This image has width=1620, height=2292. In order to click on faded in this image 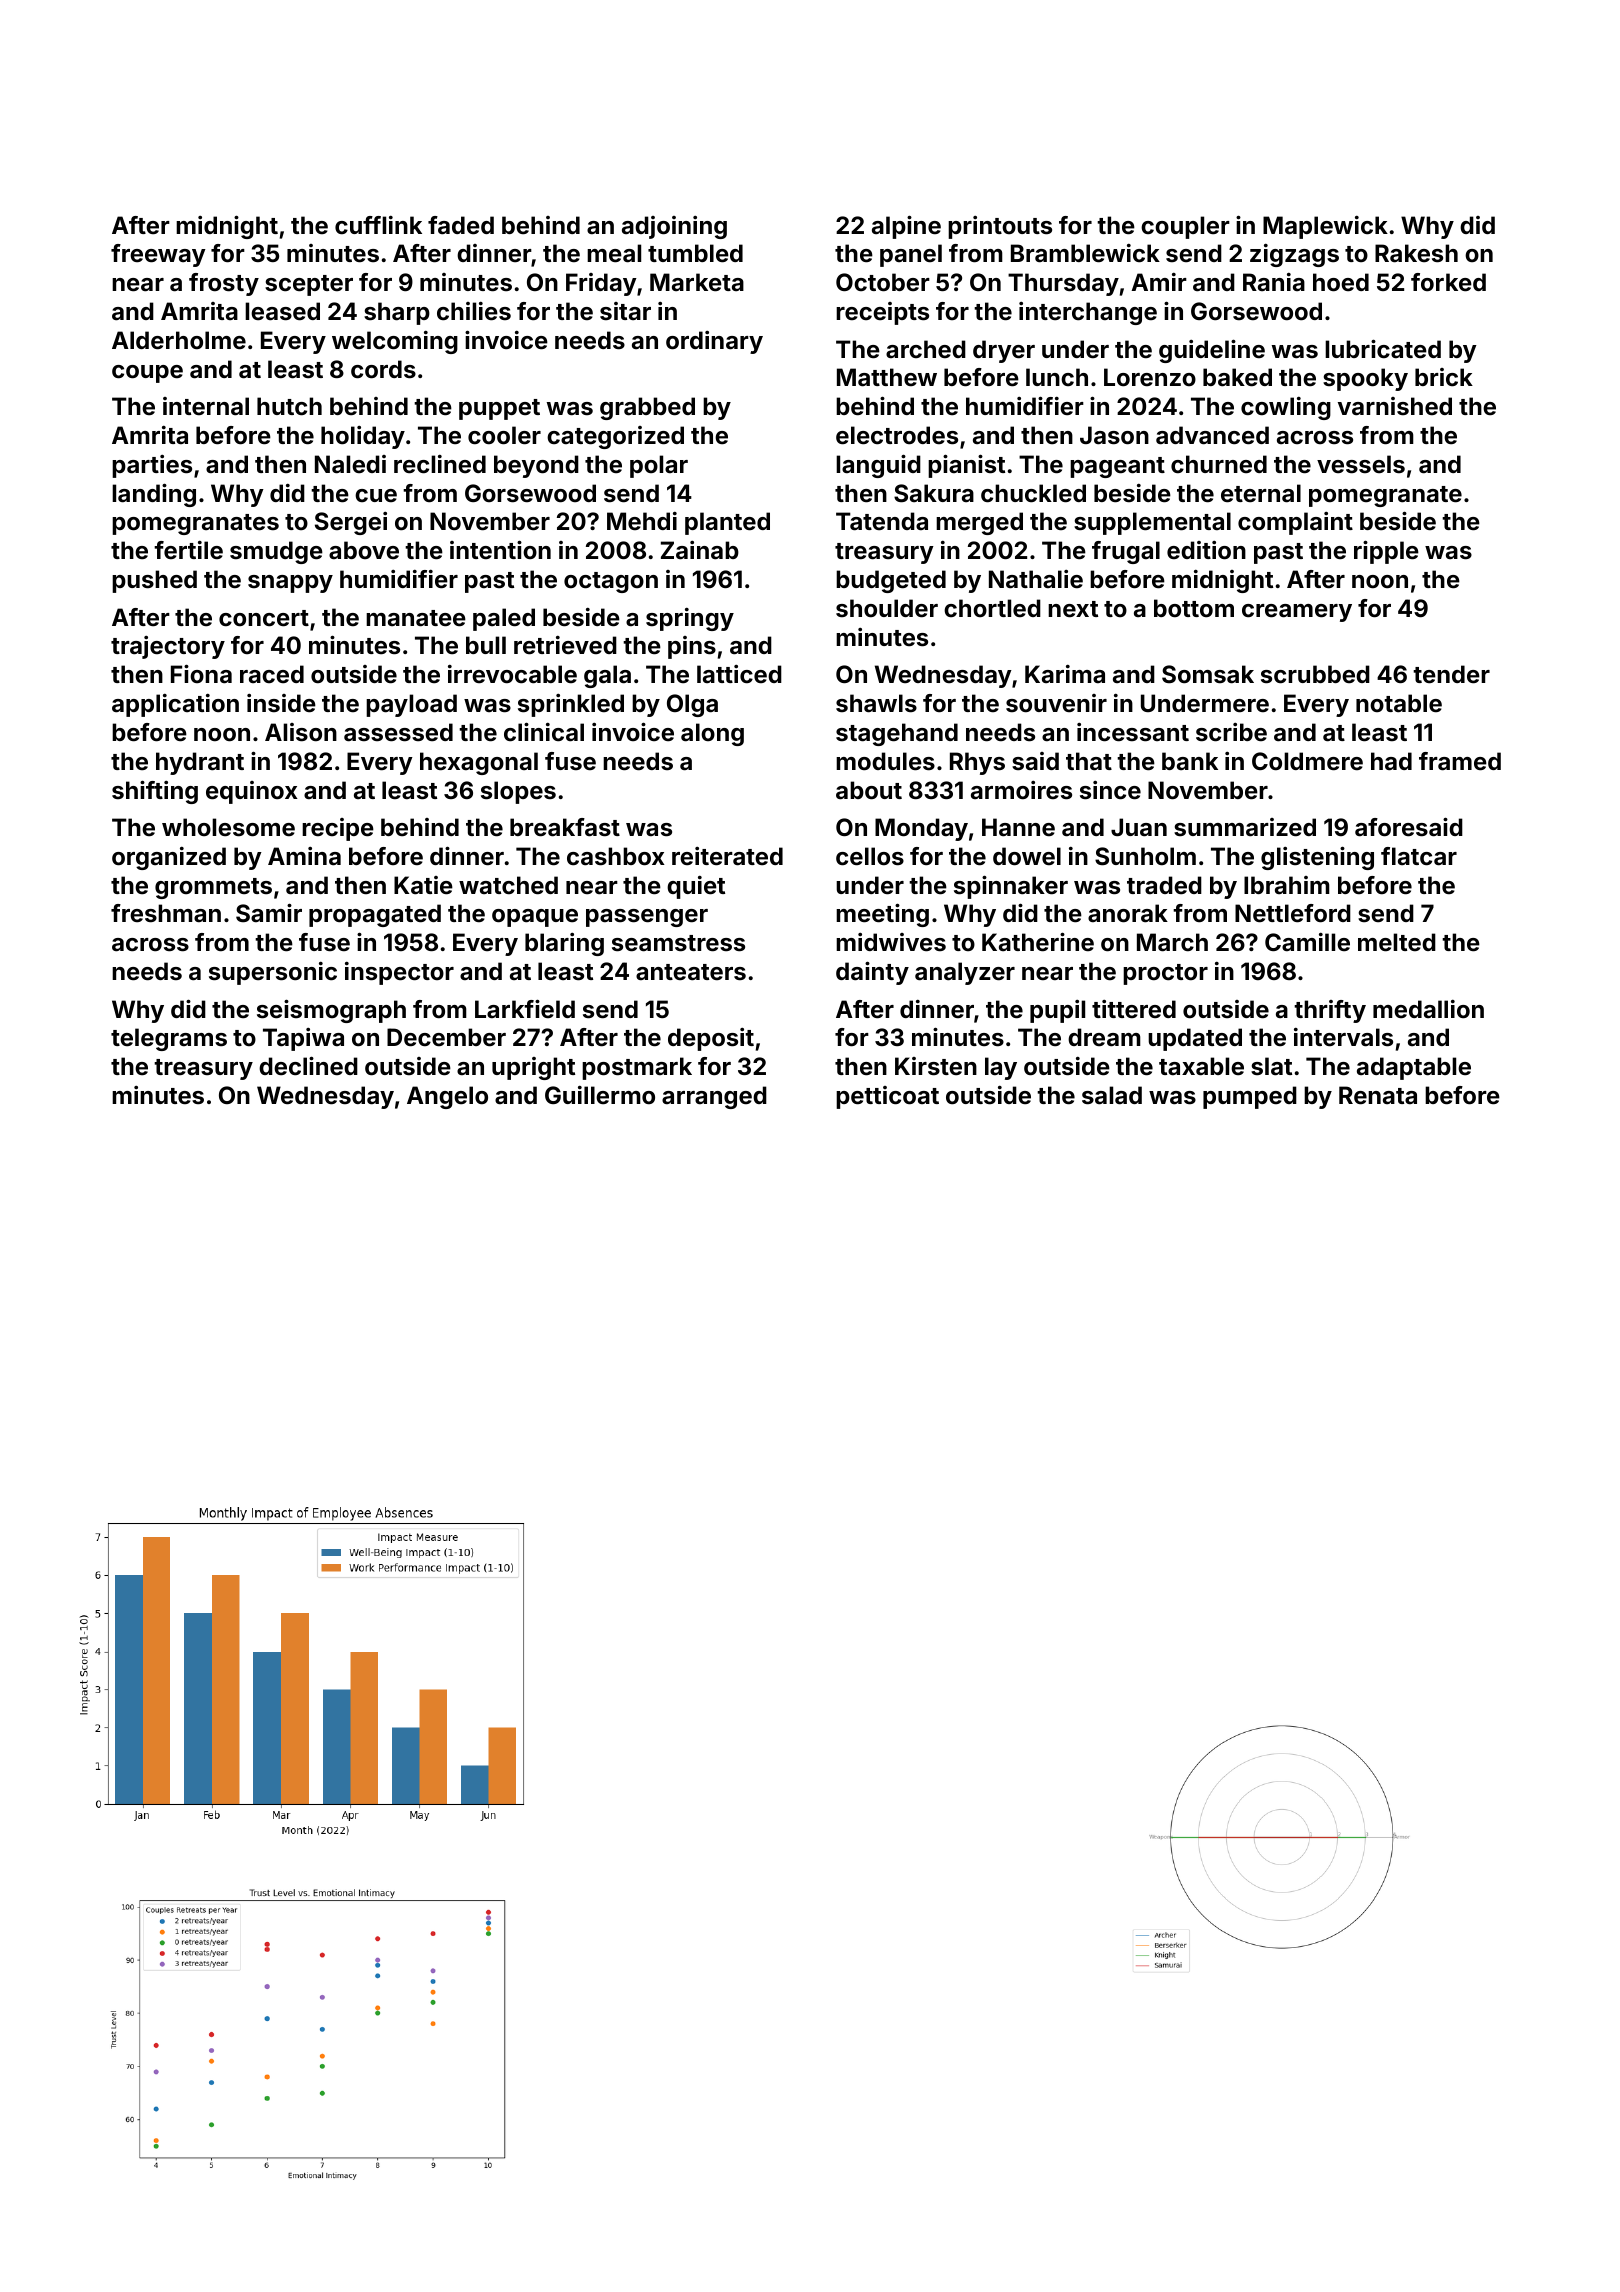, I will do `click(461, 225)`.
